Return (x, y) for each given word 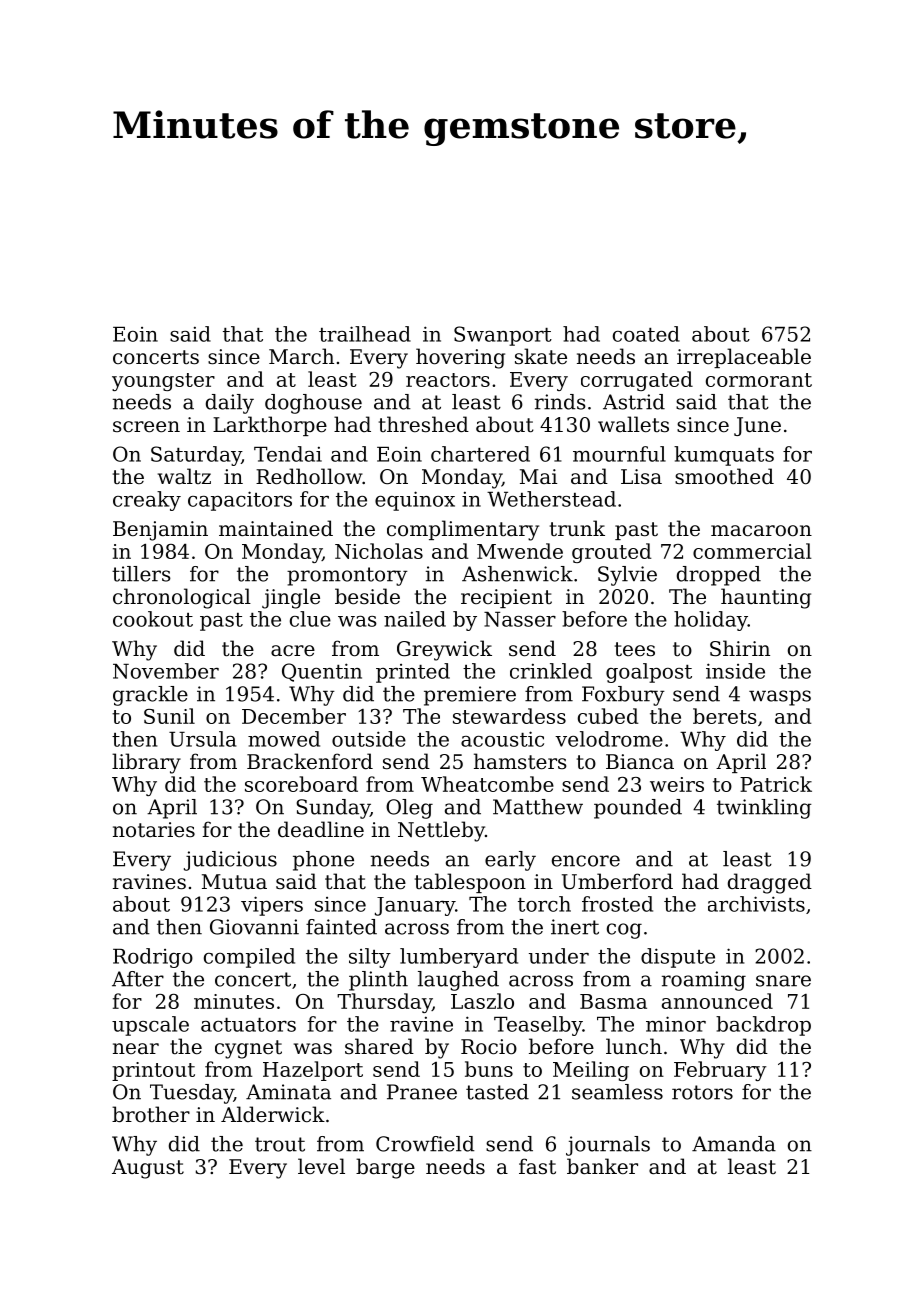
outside (369, 739)
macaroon (761, 531)
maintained (276, 528)
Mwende (520, 551)
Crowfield (425, 1144)
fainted (341, 927)
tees (635, 649)
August (148, 1169)
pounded (638, 809)
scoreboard (301, 784)
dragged (770, 883)
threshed (424, 424)
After (138, 979)
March (301, 356)
